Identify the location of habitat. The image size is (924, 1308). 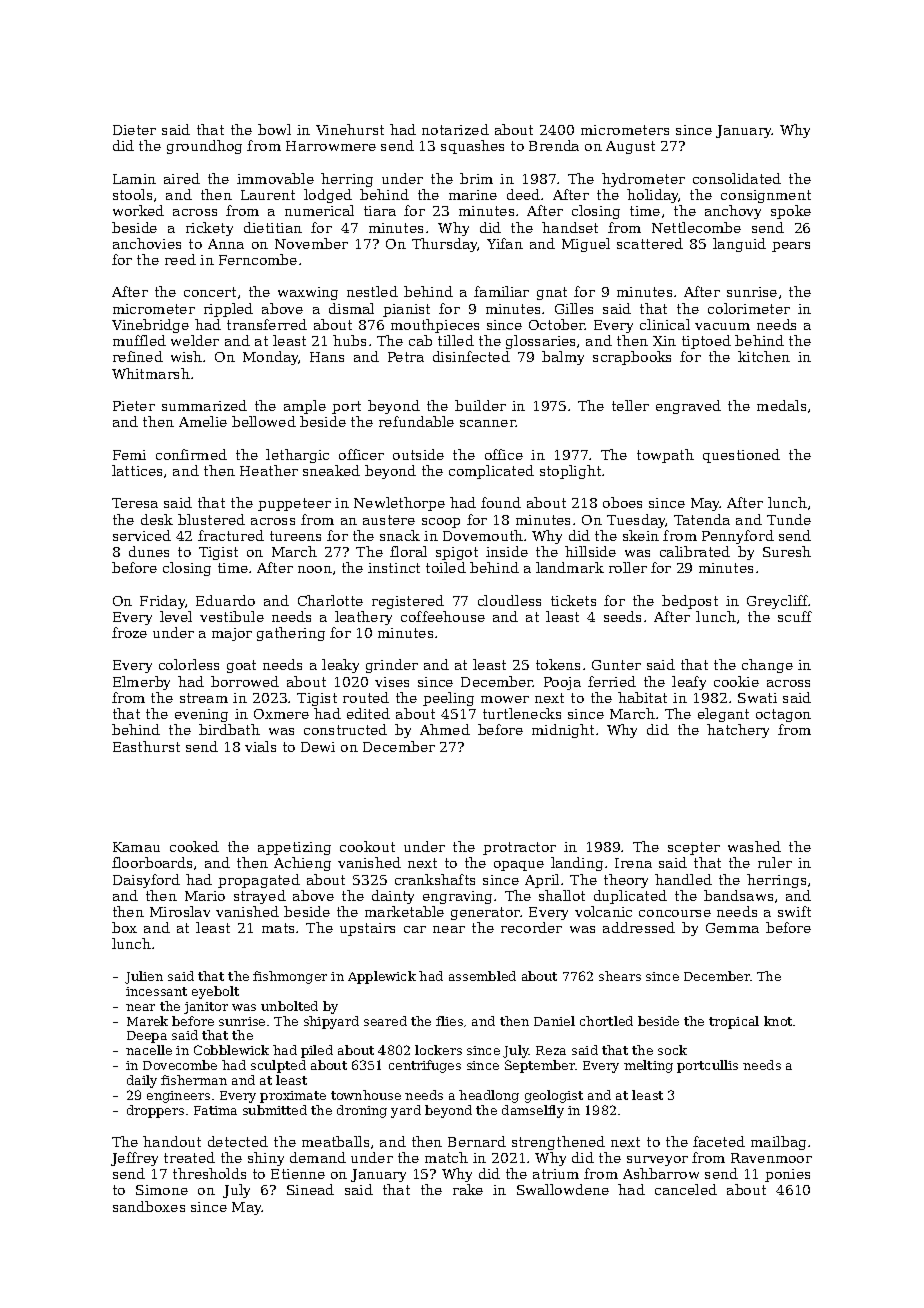
(642, 697).
